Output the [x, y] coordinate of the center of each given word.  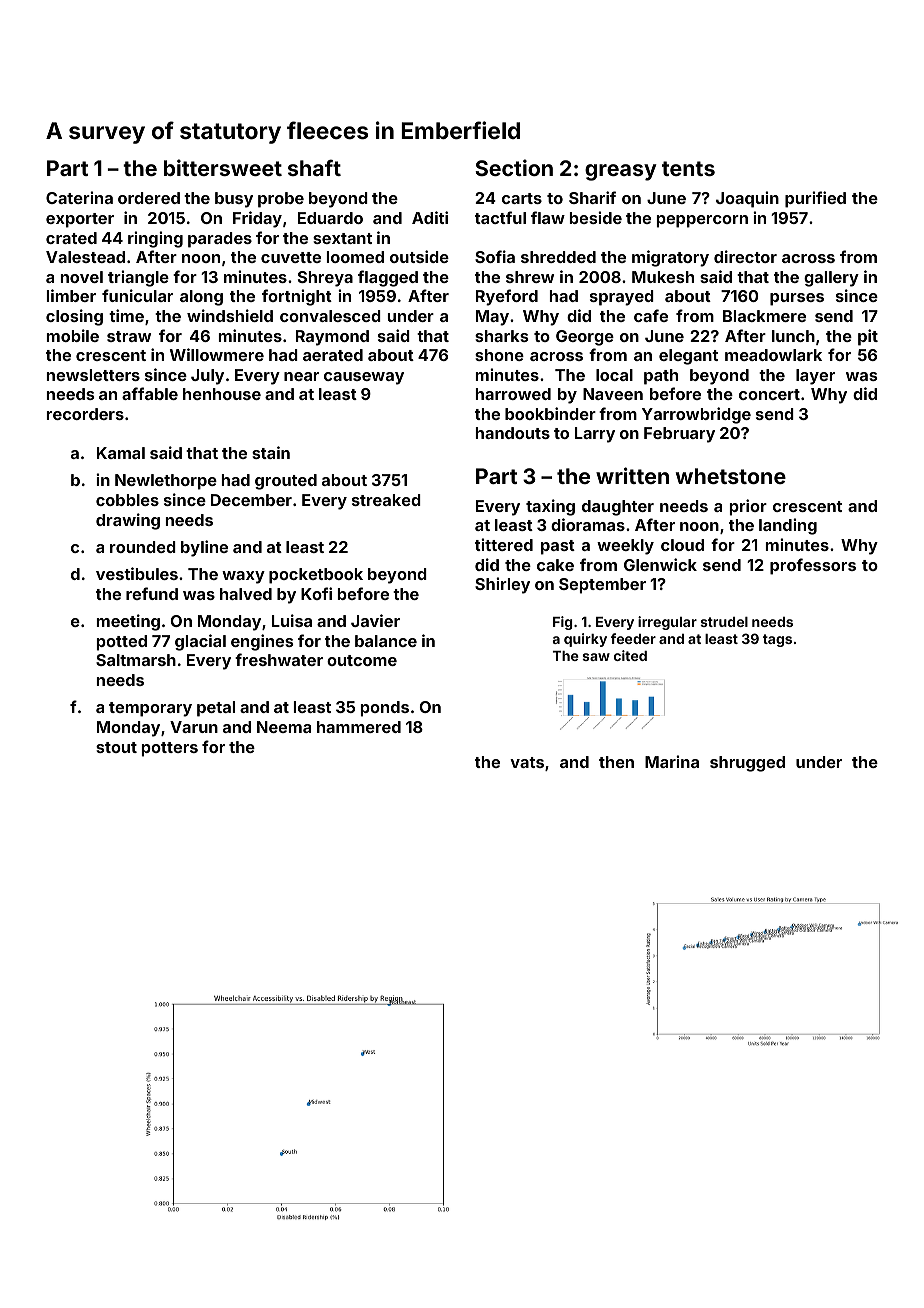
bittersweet [223, 167]
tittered [504, 544]
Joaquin [747, 199]
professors [813, 566]
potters [170, 749]
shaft [314, 167]
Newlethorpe [166, 482]
